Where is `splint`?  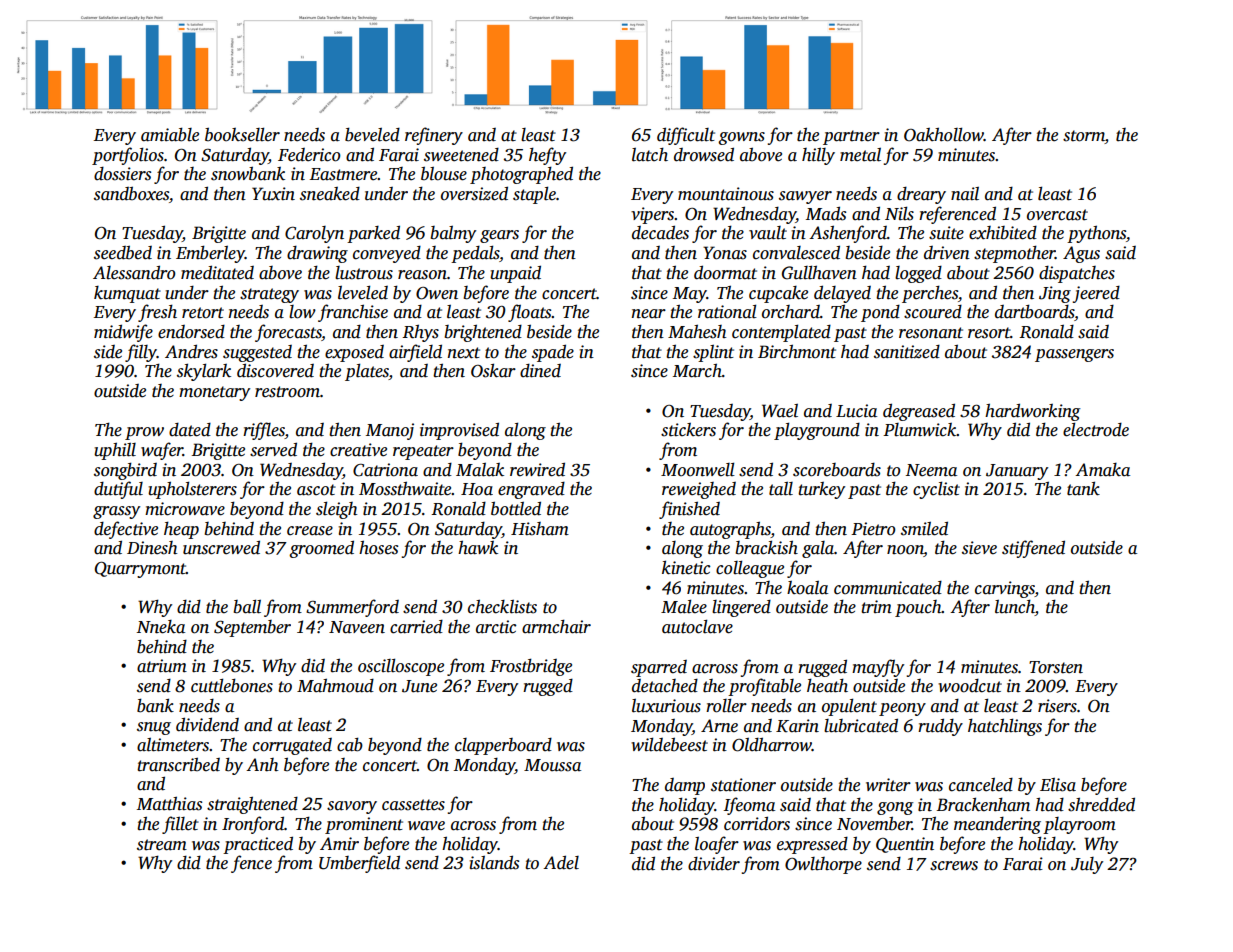 splint is located at coordinates (713, 353).
